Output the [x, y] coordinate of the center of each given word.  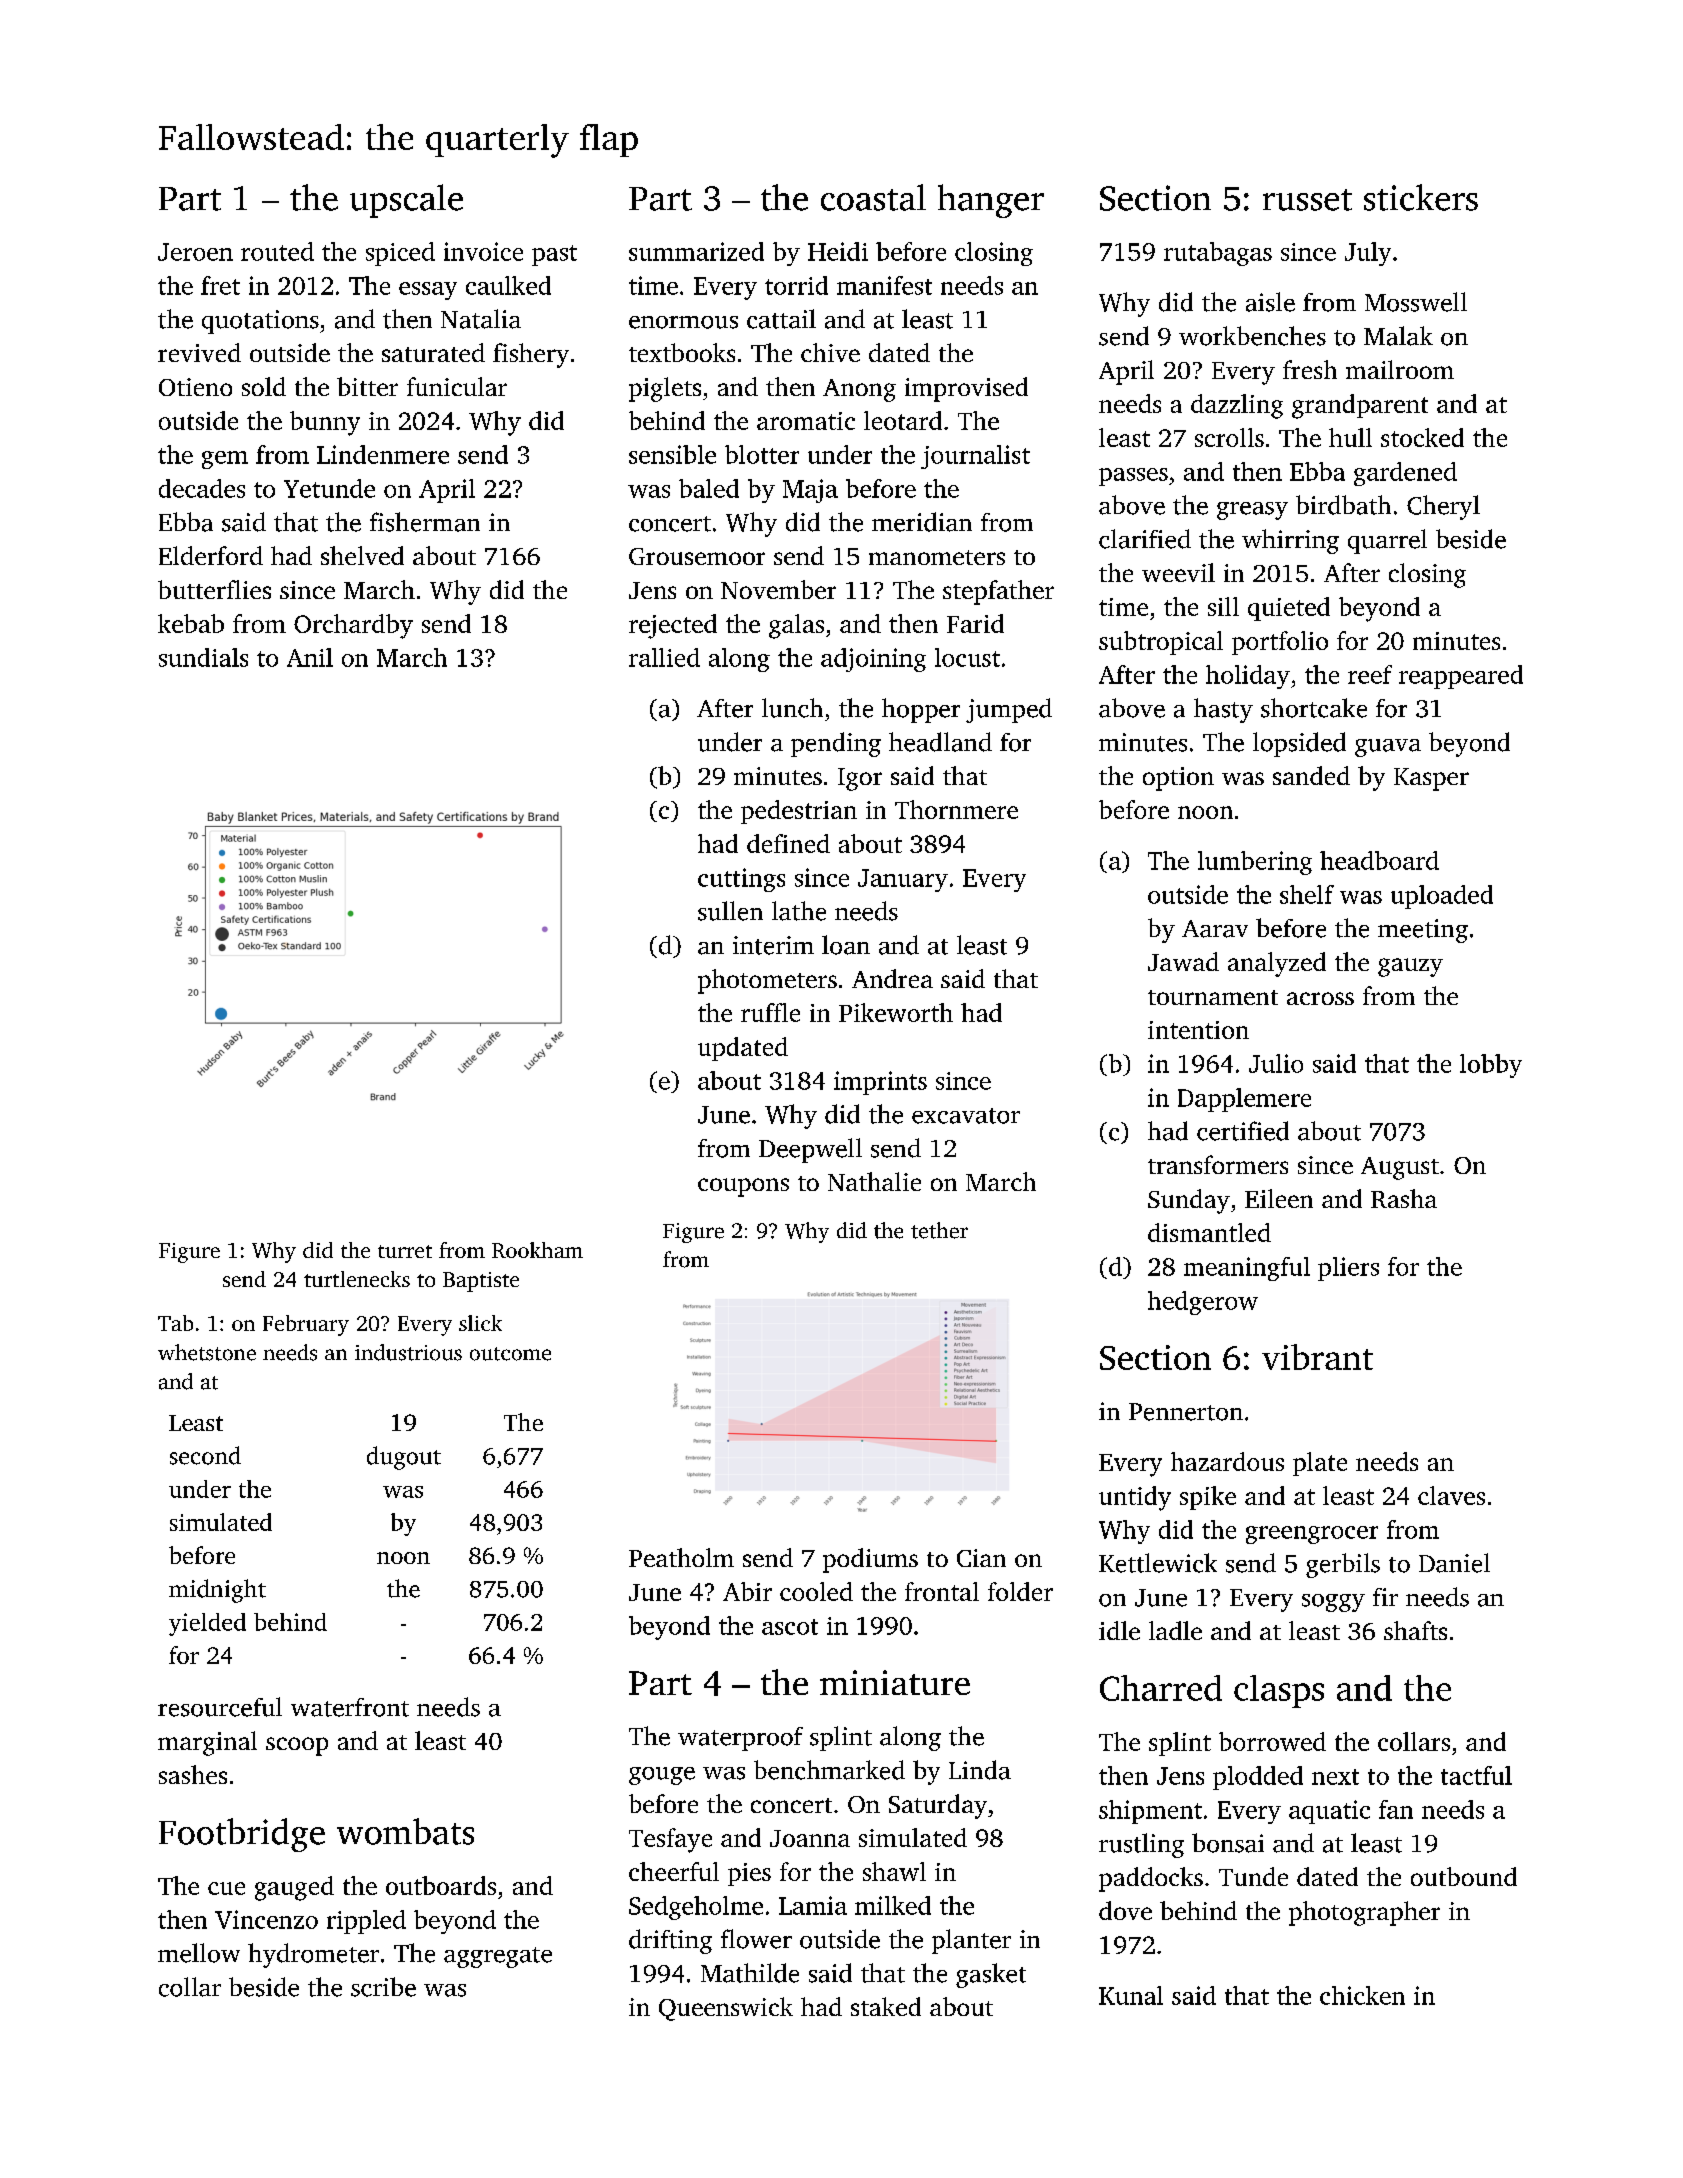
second [205, 1455]
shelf [1307, 894]
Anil [310, 657]
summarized [696, 251]
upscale [406, 201]
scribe [383, 1987]
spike [1208, 1498]
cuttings [741, 880]
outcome [510, 1354]
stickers [1421, 197]
